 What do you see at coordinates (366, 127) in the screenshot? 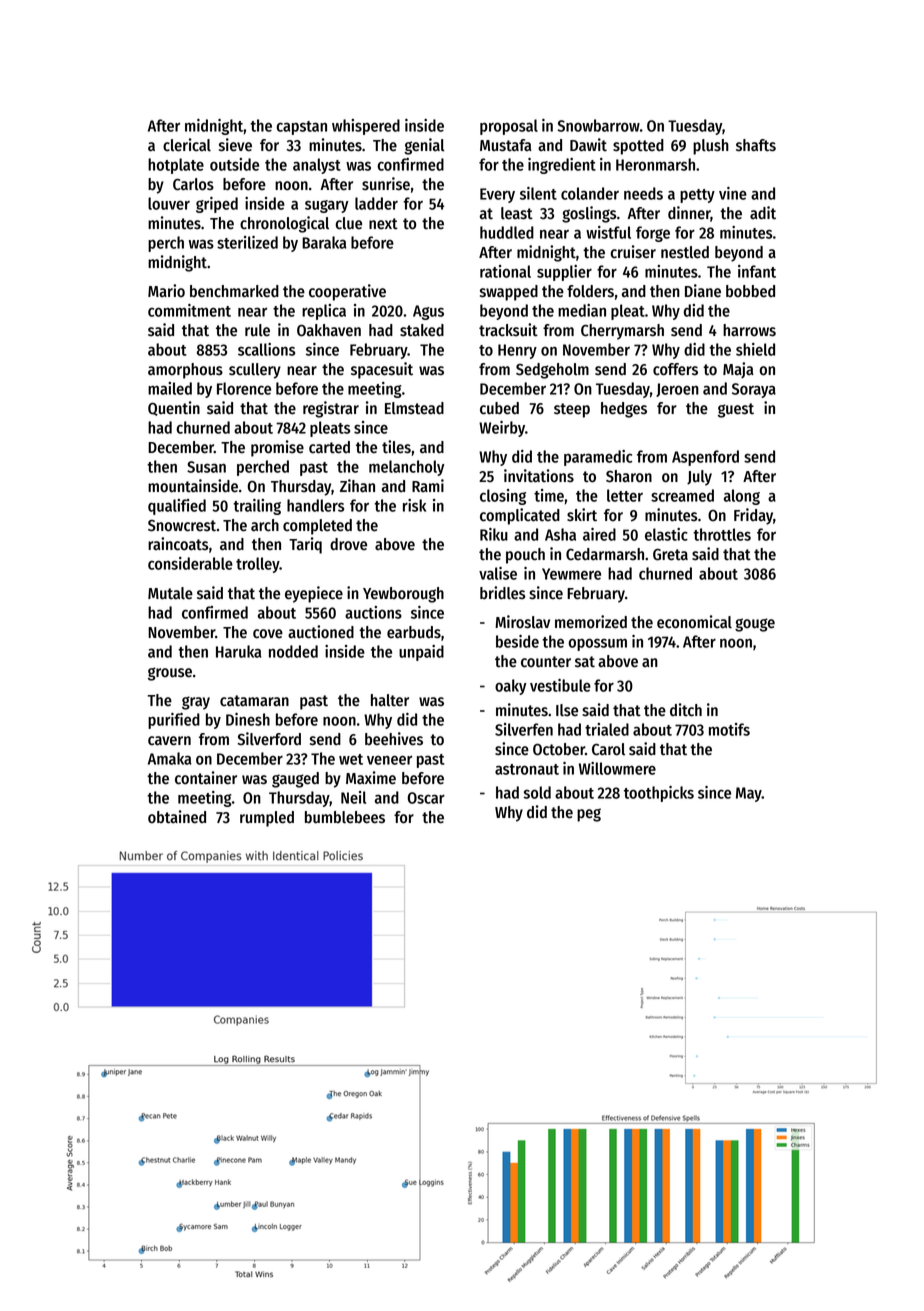
I see `whispered` at bounding box center [366, 127].
